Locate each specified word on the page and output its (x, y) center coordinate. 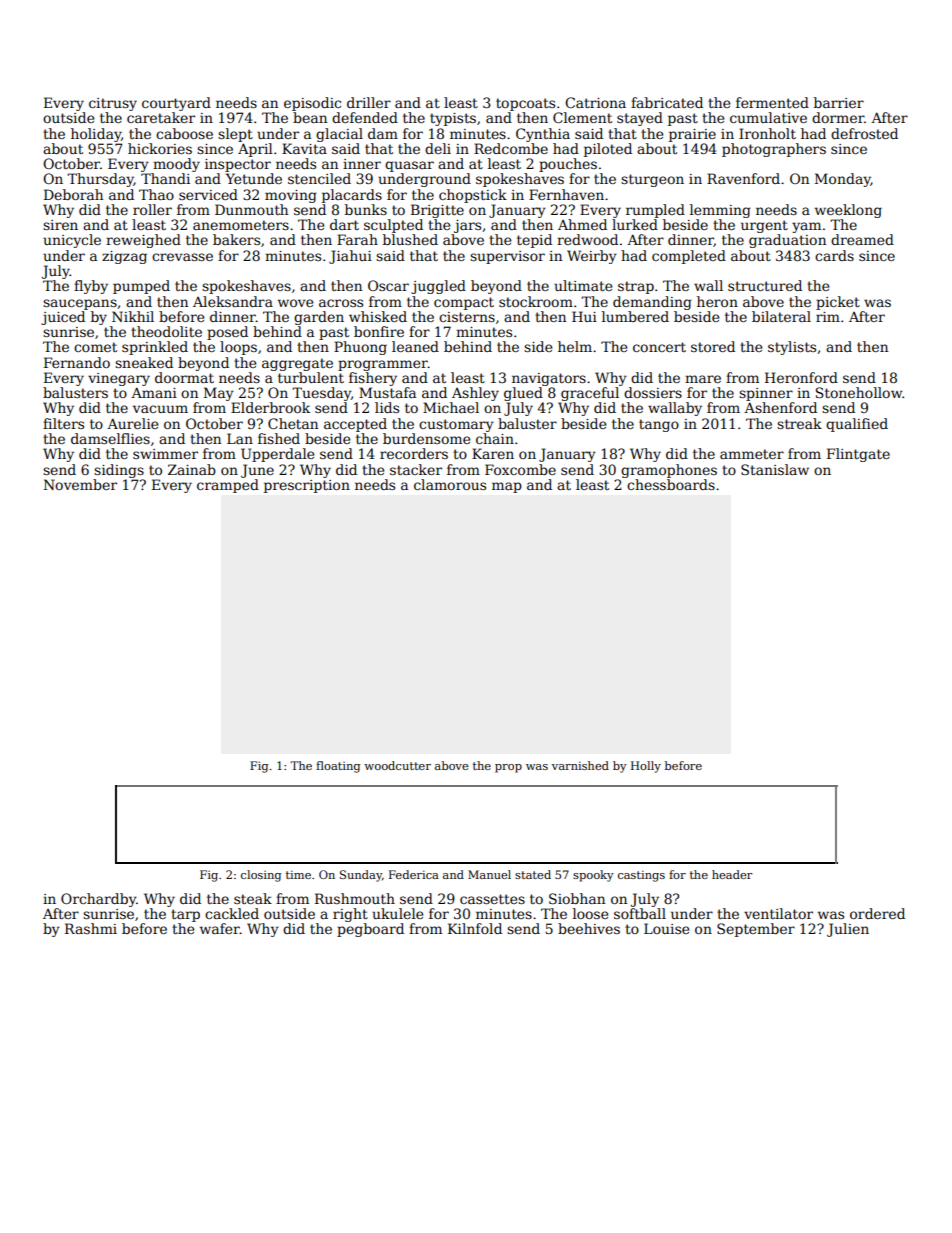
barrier (839, 102)
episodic (312, 104)
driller (369, 102)
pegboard (370, 930)
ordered (877, 913)
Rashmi (91, 928)
